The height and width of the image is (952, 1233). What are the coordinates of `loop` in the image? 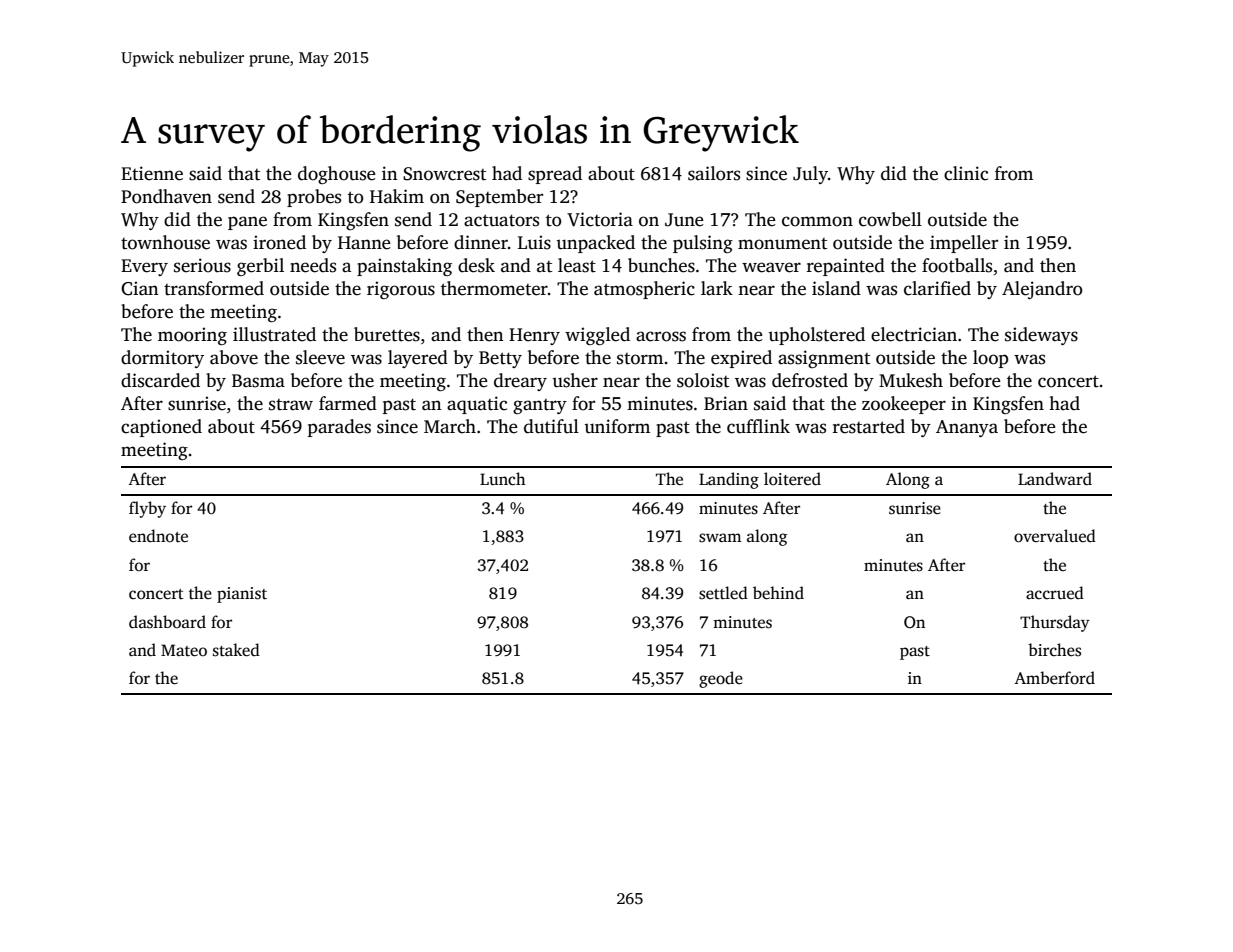 It's located at (990, 359).
